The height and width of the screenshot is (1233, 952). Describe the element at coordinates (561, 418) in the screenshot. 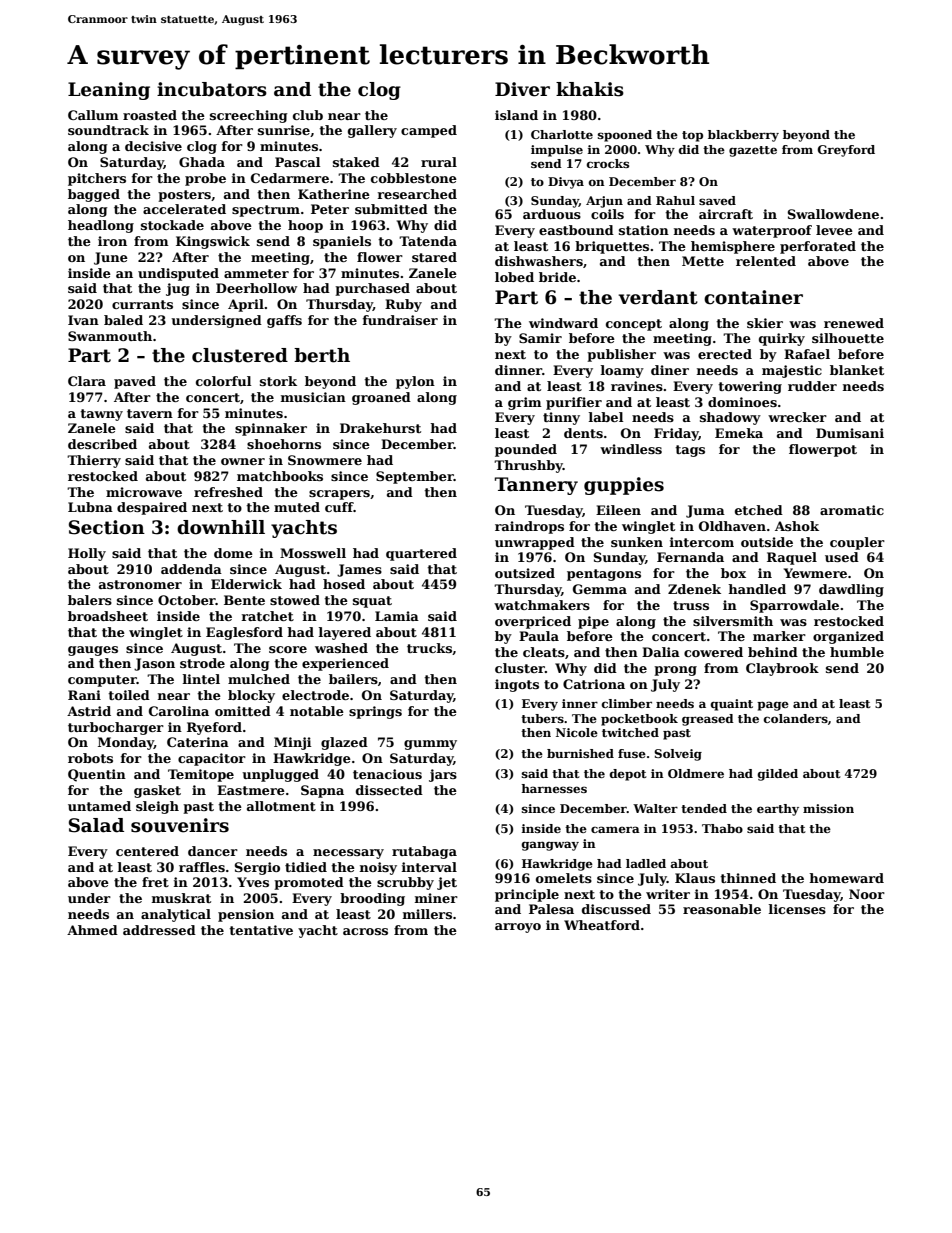

I see `tinny` at that location.
